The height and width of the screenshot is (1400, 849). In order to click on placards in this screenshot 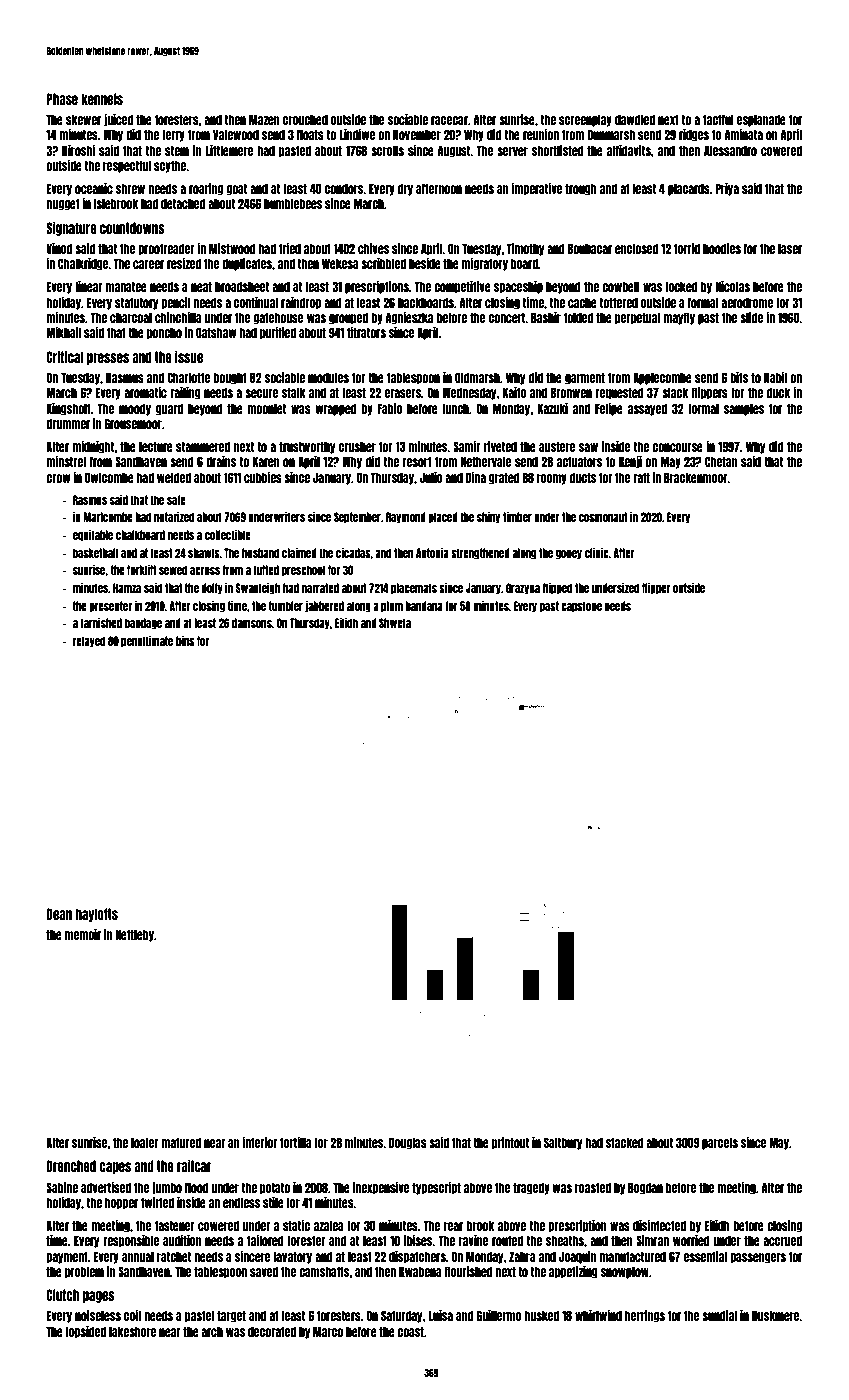, I will do `click(689, 189)`.
